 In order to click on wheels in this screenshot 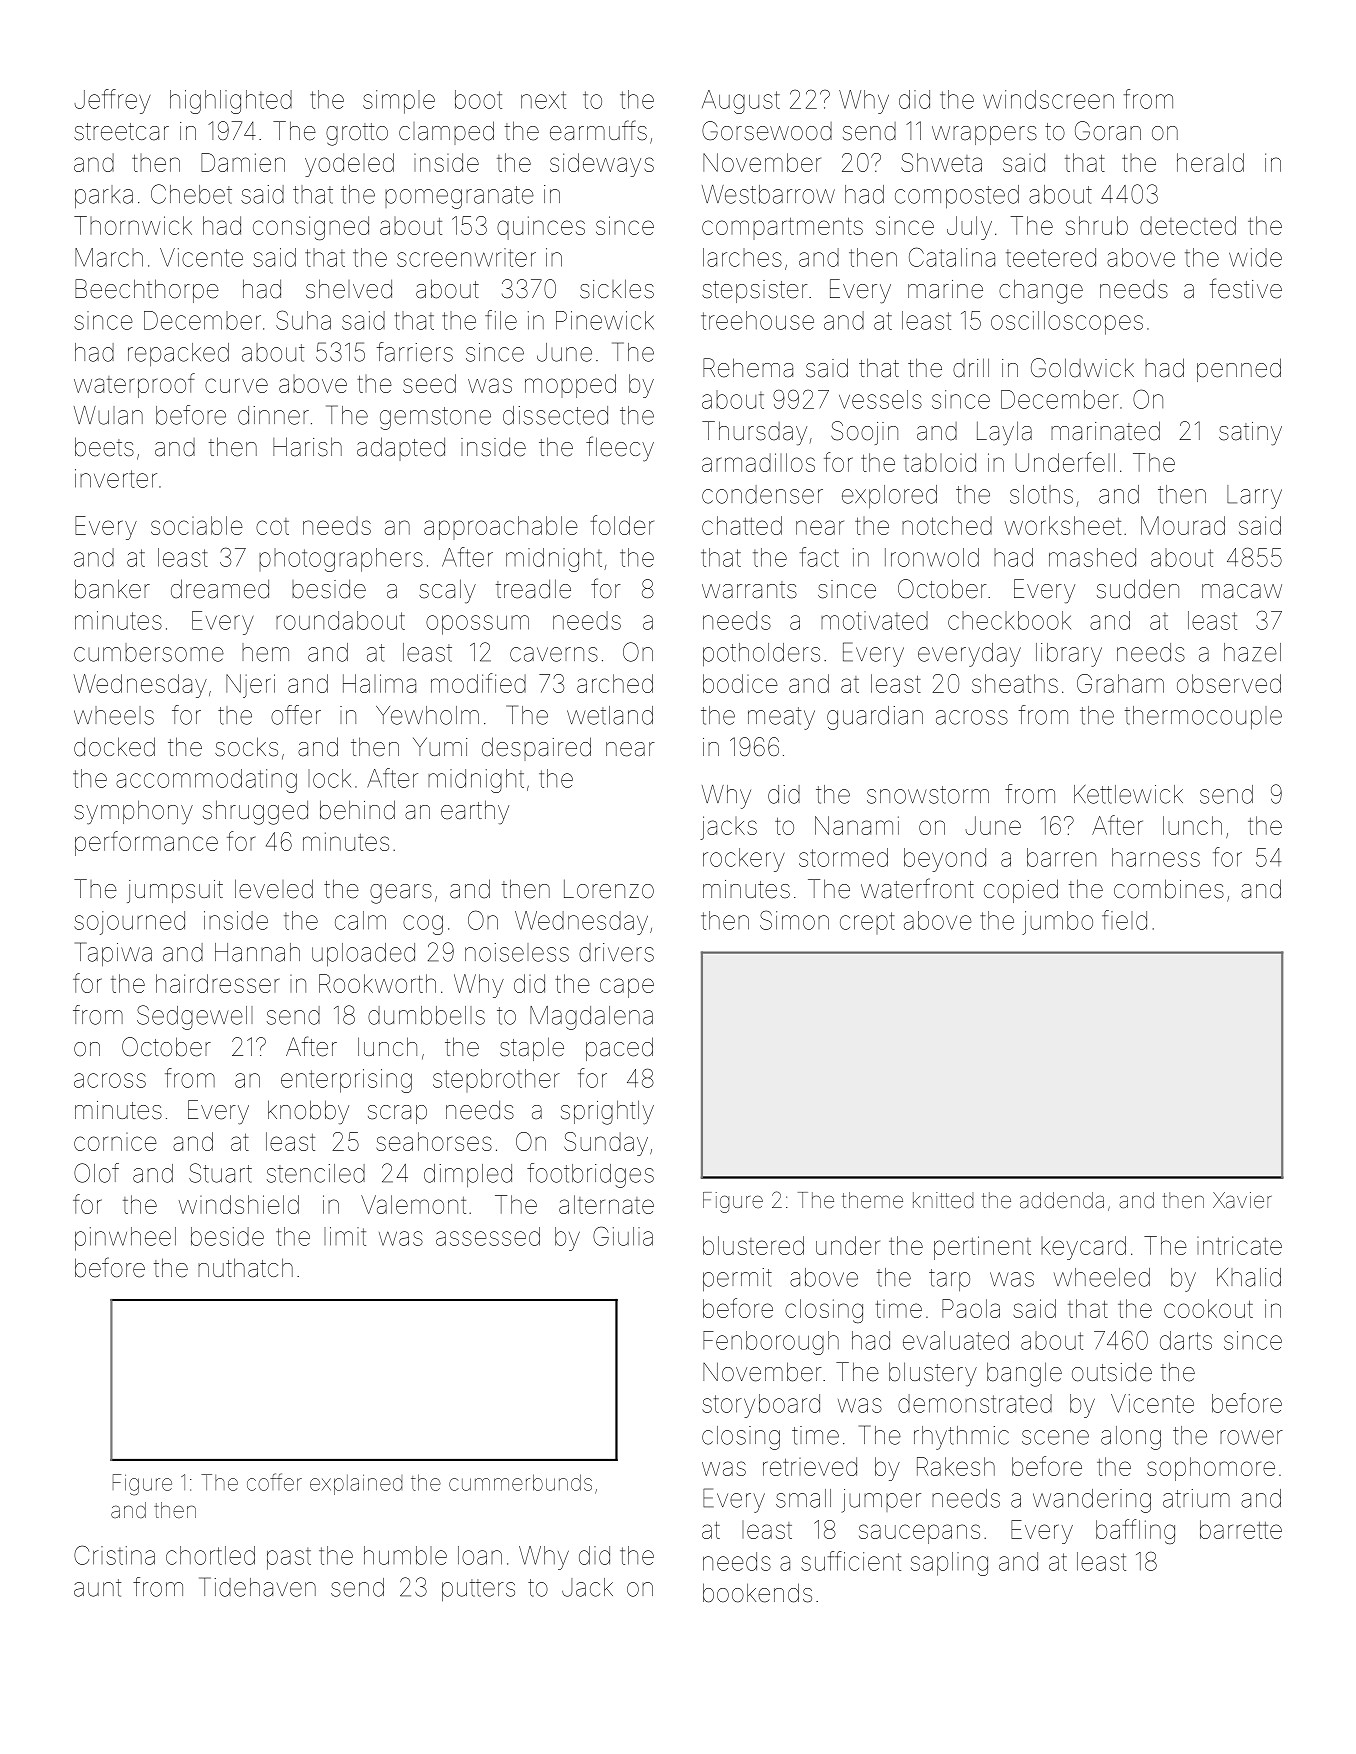, I will do `click(114, 715)`.
